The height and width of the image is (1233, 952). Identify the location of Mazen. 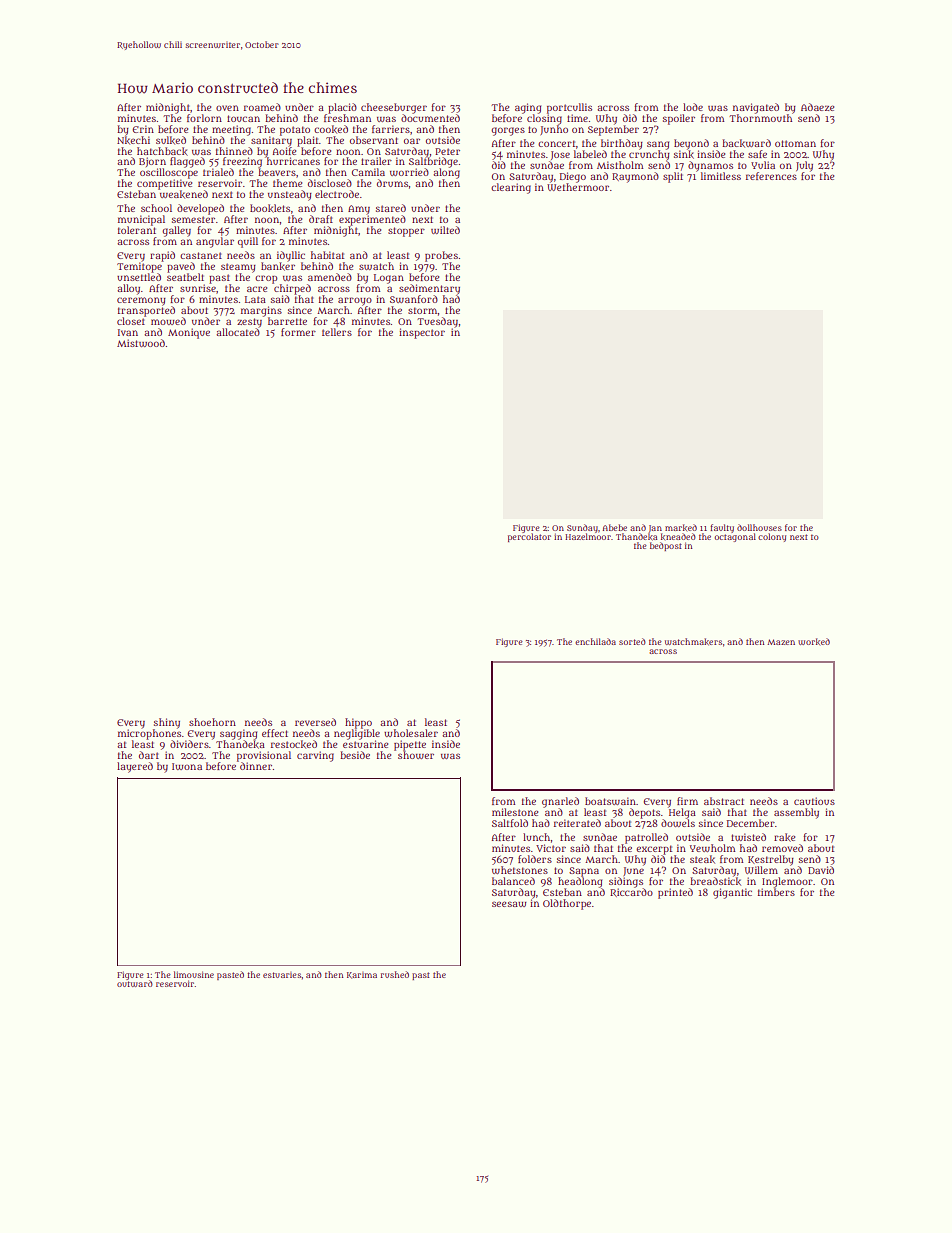
(781, 642).
